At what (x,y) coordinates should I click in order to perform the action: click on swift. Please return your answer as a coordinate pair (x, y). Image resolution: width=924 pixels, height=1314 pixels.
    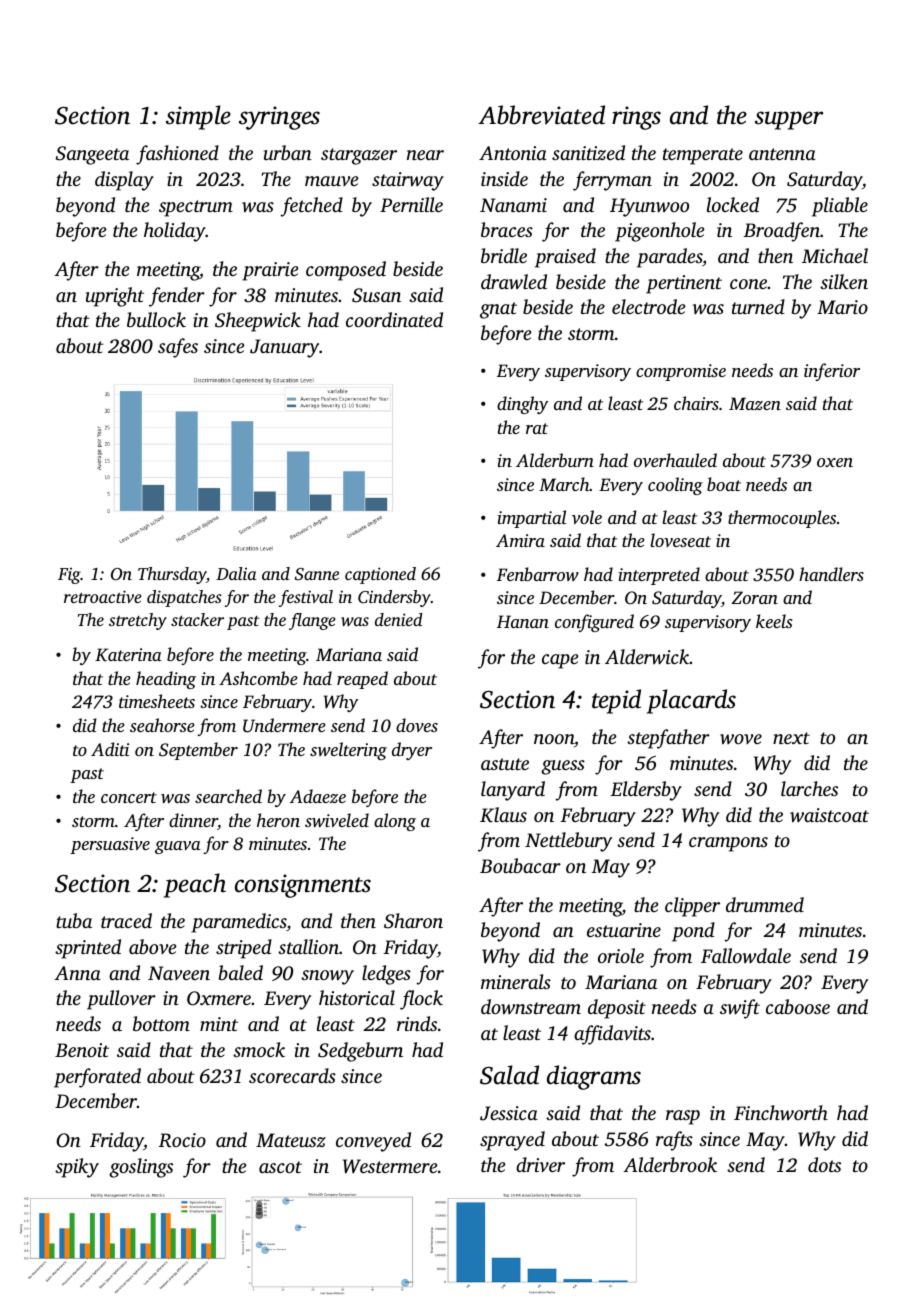
    Looking at the image, I should click on (740, 1009).
